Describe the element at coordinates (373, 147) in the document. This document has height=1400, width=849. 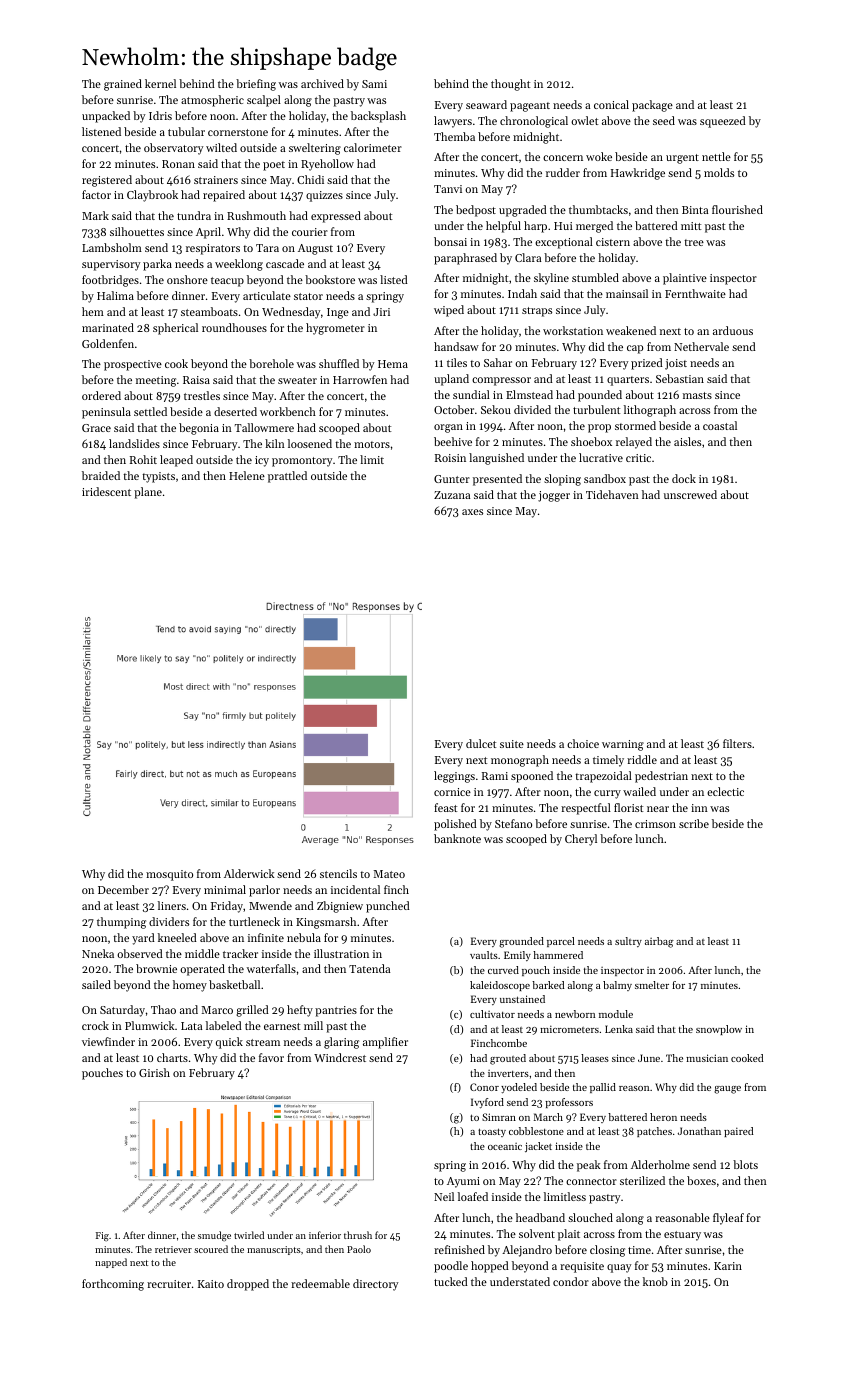
I see `calorimeter` at that location.
